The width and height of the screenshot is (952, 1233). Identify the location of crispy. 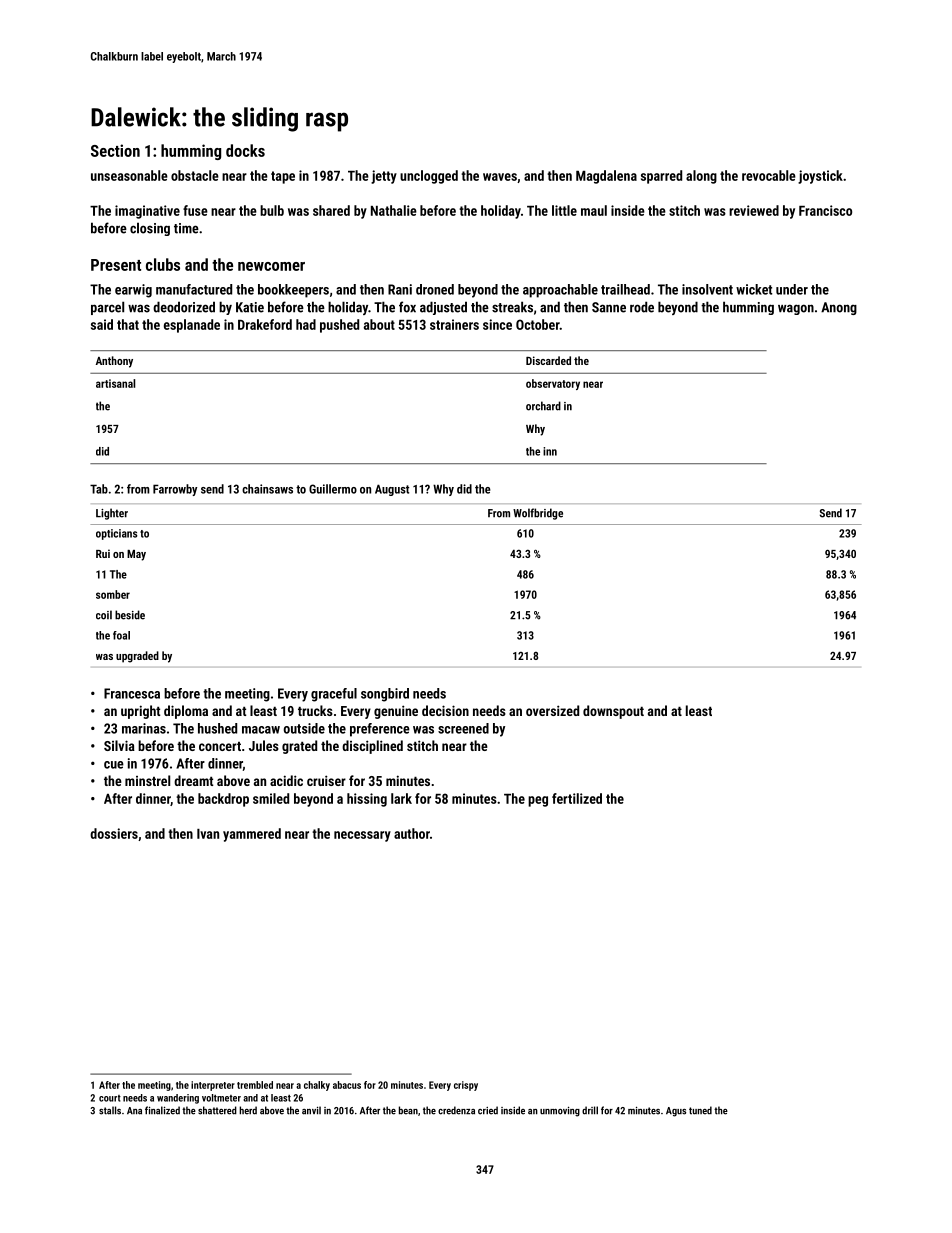
(466, 1086).
